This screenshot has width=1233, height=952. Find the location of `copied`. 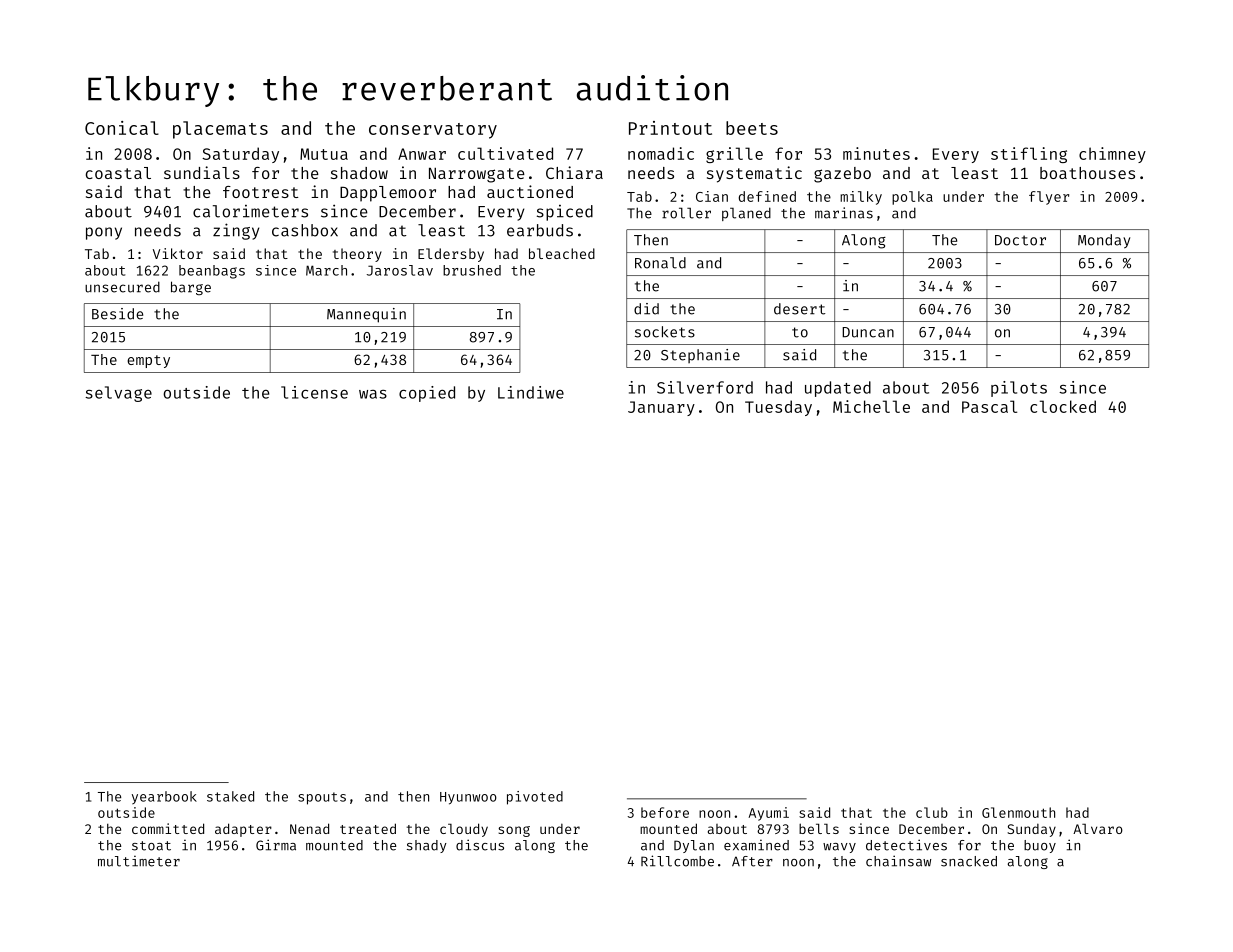

copied is located at coordinates (427, 394).
